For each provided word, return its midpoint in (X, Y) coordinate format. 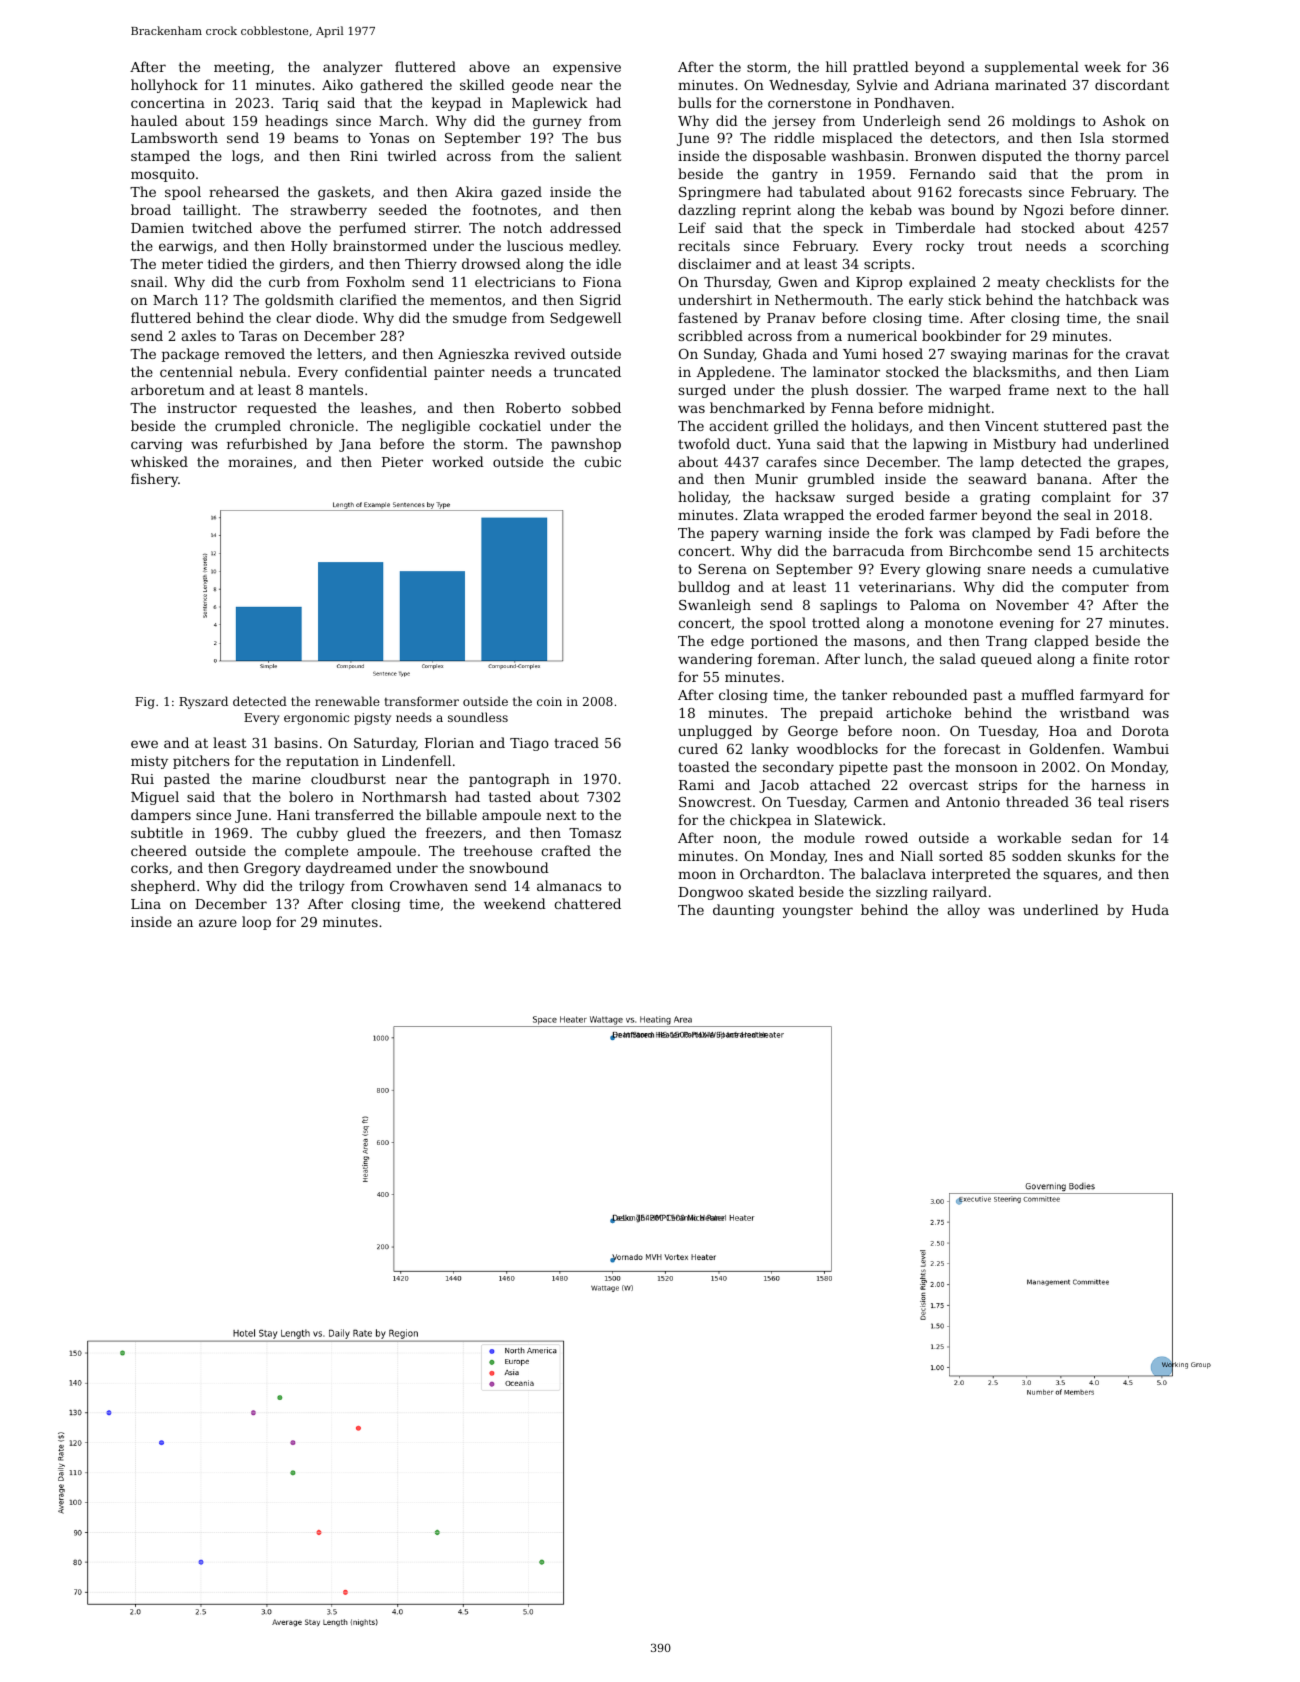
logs (246, 157)
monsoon (986, 768)
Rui (142, 779)
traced (576, 742)
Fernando (942, 173)
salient (599, 155)
